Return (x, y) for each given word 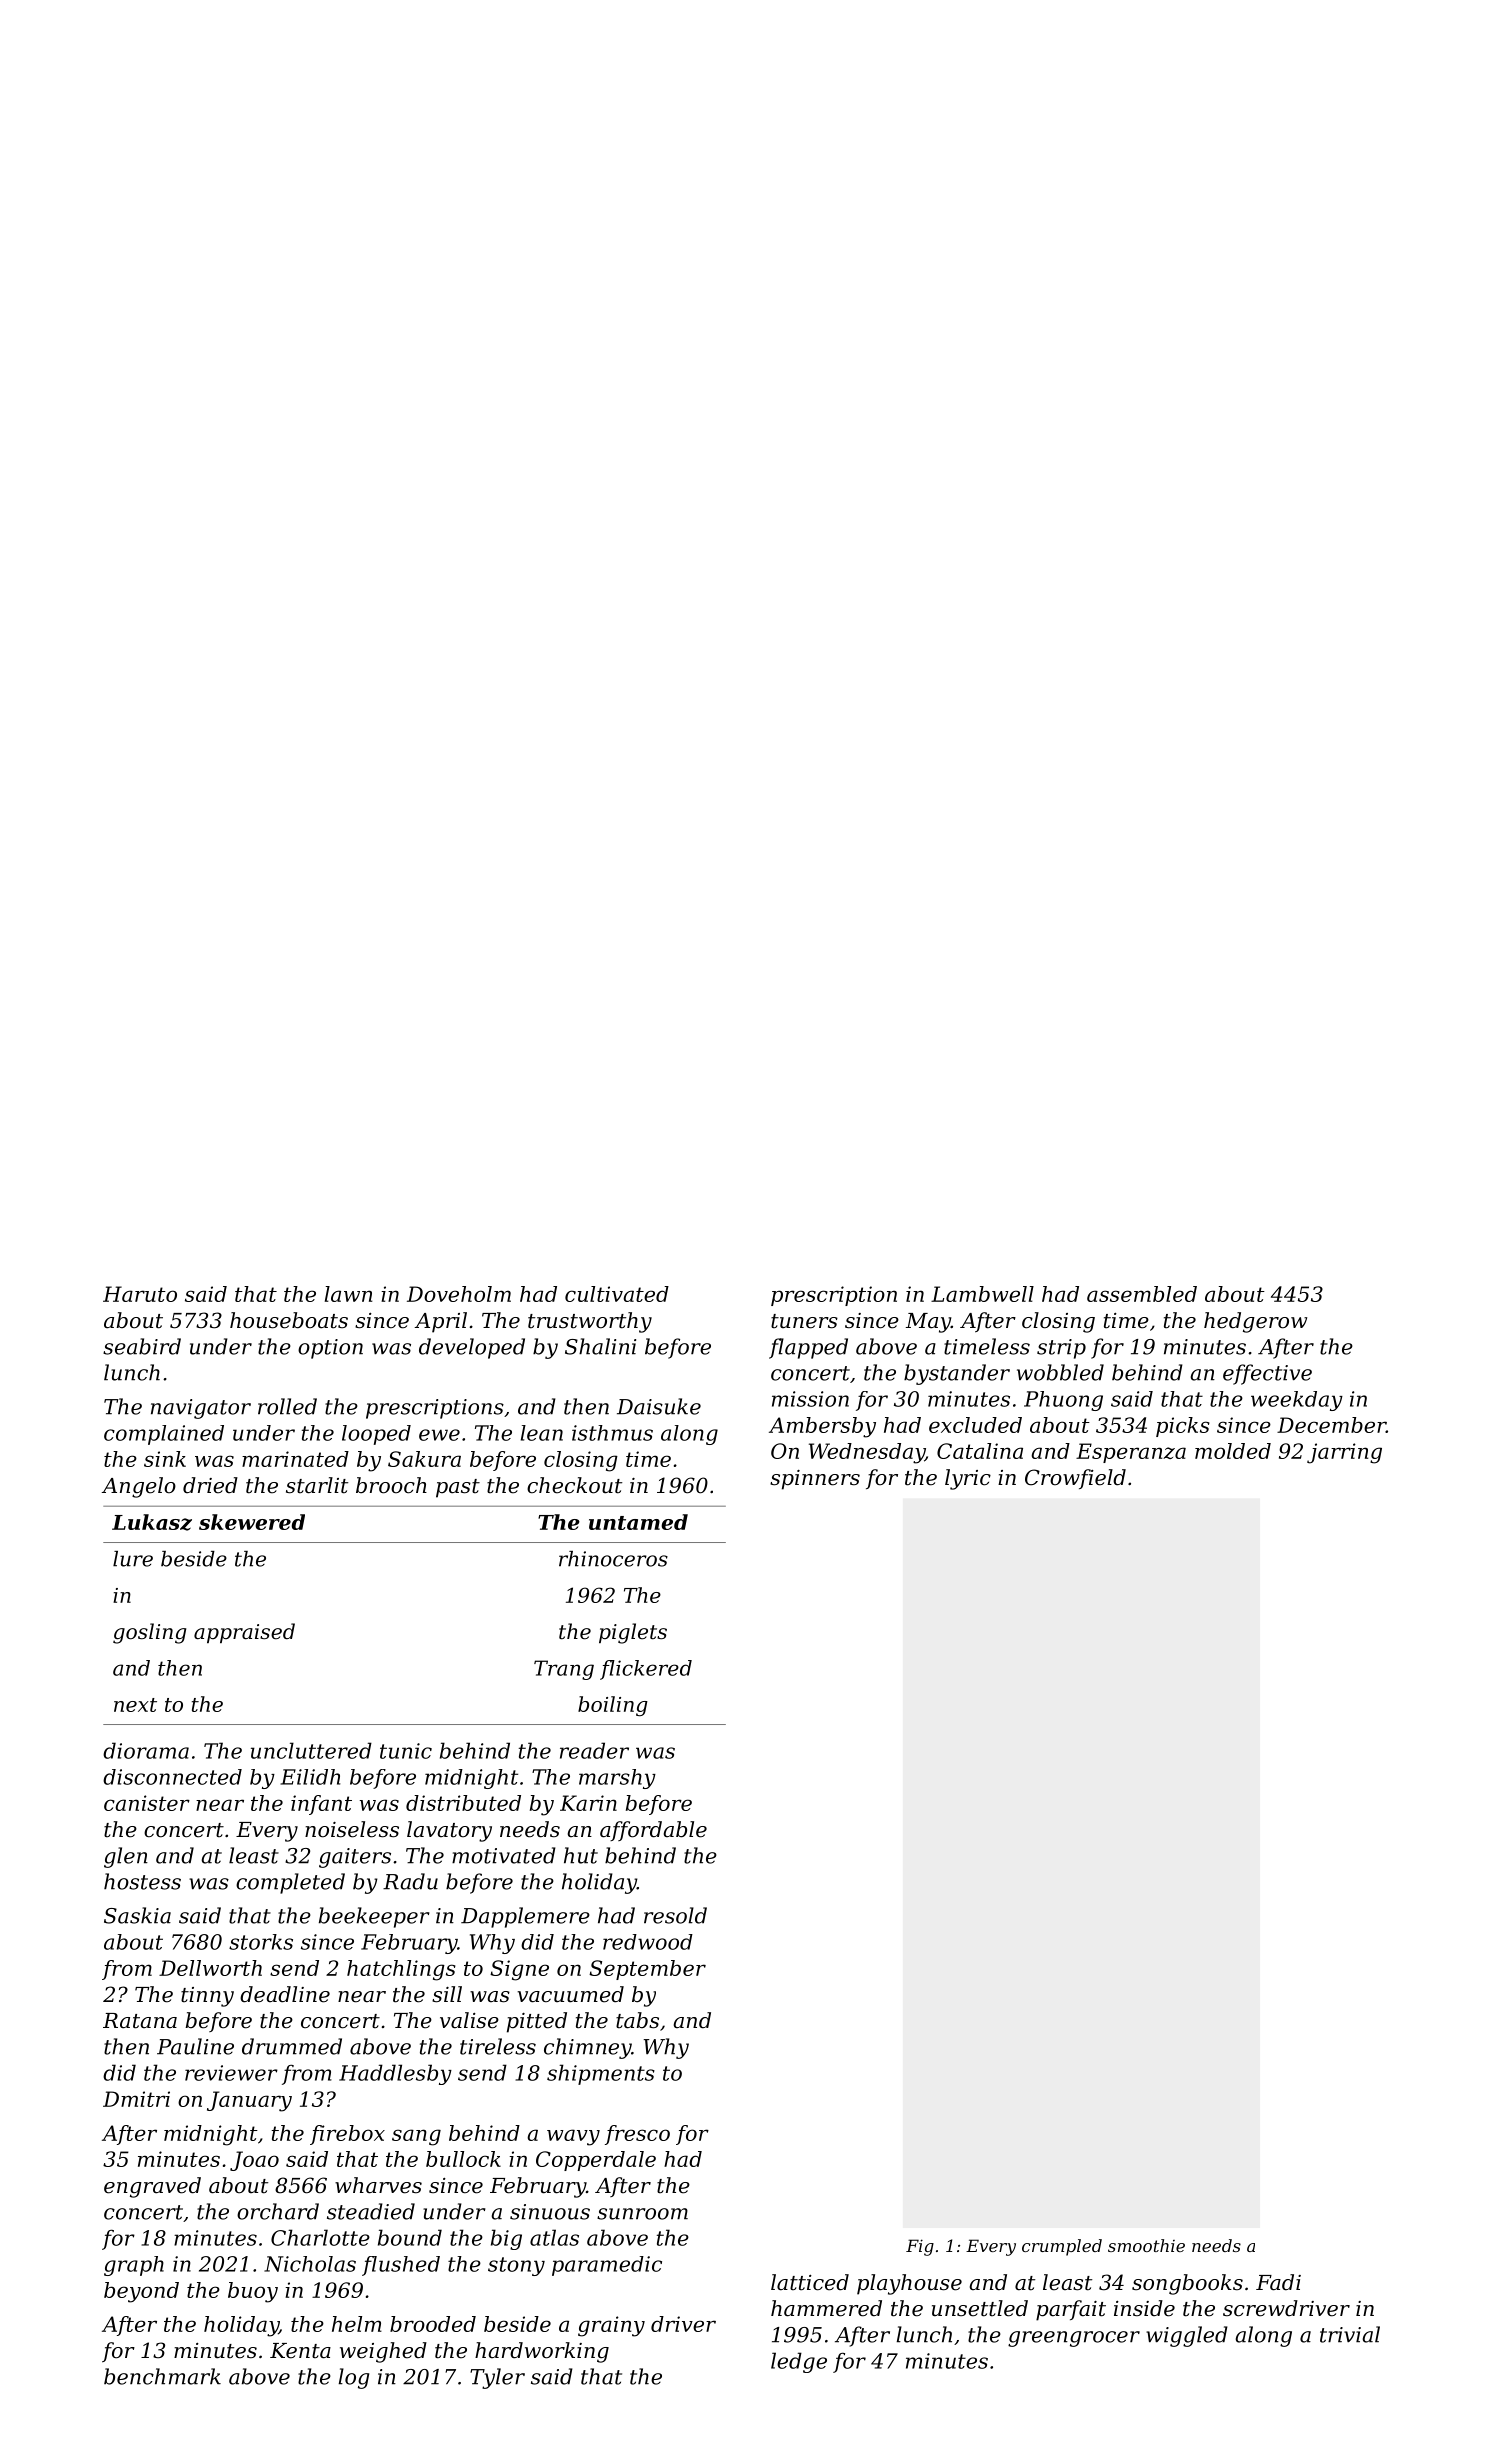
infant (321, 1805)
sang (416, 2137)
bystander (957, 1374)
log (354, 2378)
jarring (1344, 1453)
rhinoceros (613, 1559)
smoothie (1146, 2245)
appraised (244, 1633)
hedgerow (1255, 1322)
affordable (653, 1831)
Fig (920, 2247)
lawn (348, 1294)
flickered (646, 1670)
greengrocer (1074, 2339)
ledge (799, 2362)
